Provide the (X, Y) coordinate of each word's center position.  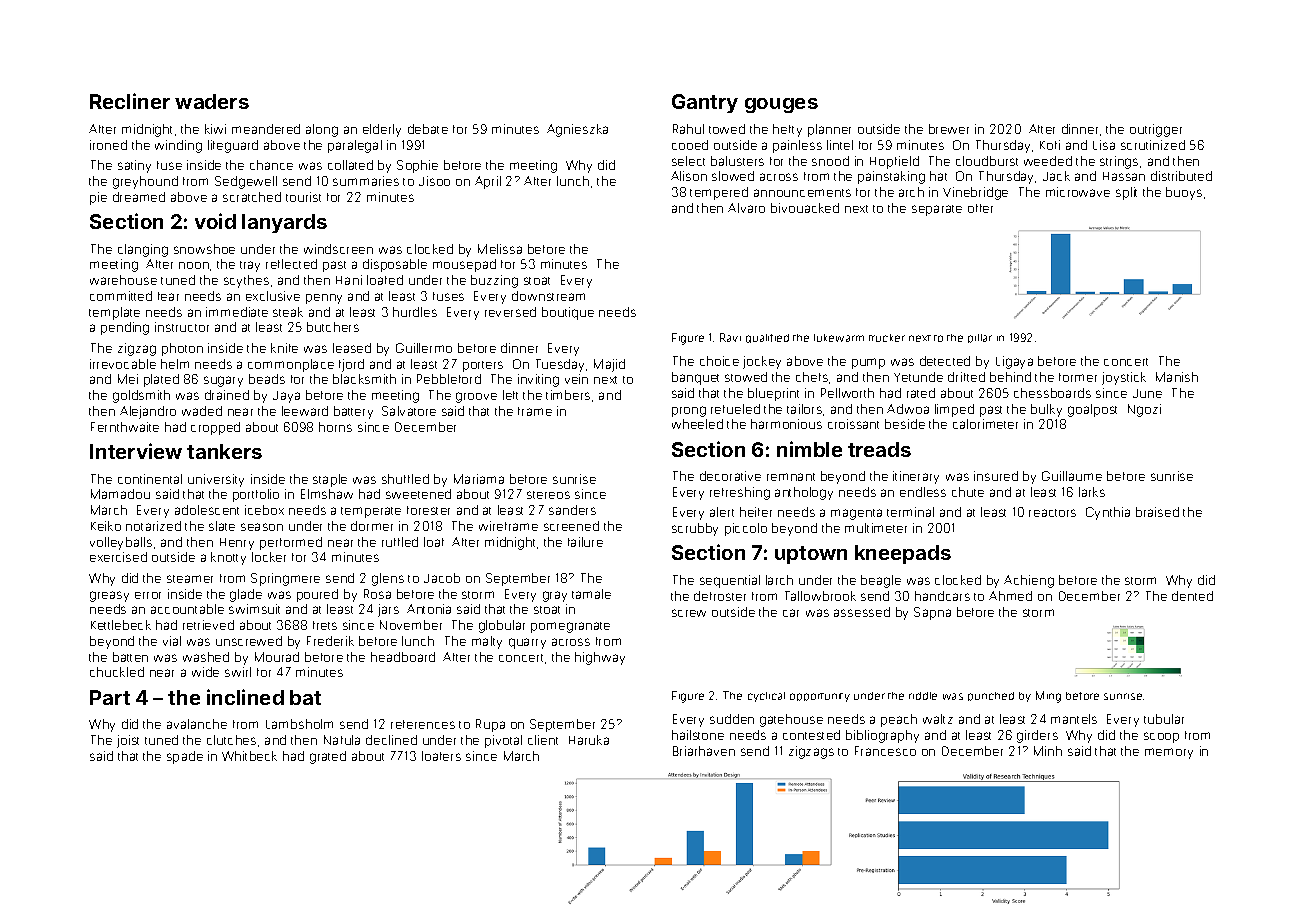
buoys (1184, 193)
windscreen (338, 249)
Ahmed (1010, 596)
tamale (591, 594)
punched (991, 696)
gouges (781, 105)
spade (185, 757)
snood (830, 161)
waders (212, 101)
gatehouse (791, 720)
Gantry (705, 103)
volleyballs (121, 543)
